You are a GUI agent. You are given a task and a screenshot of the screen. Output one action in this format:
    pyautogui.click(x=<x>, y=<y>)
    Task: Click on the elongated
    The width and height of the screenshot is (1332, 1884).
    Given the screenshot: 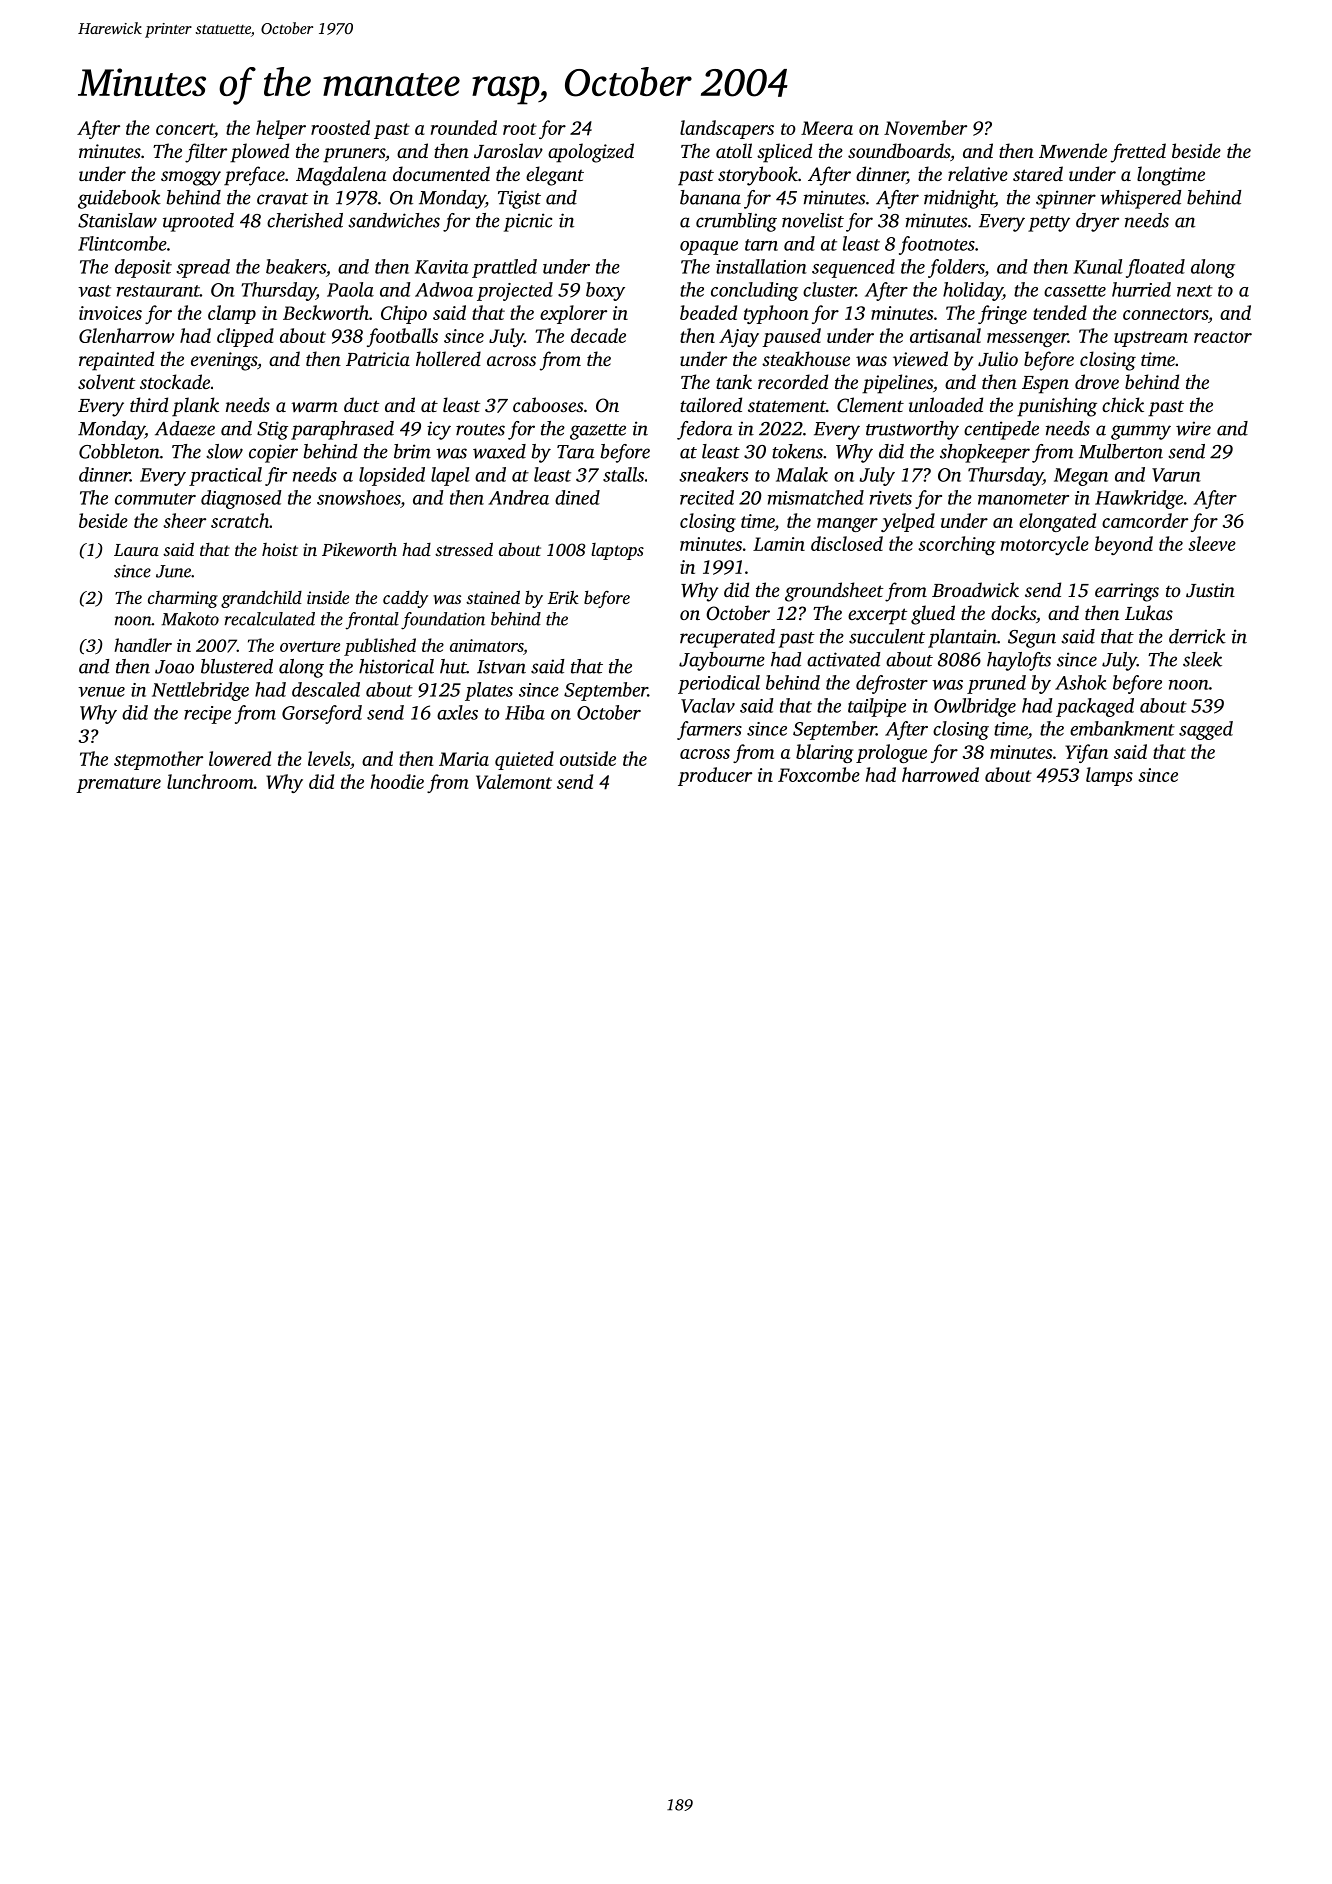 What is the action you would take?
    pyautogui.click(x=1057, y=522)
